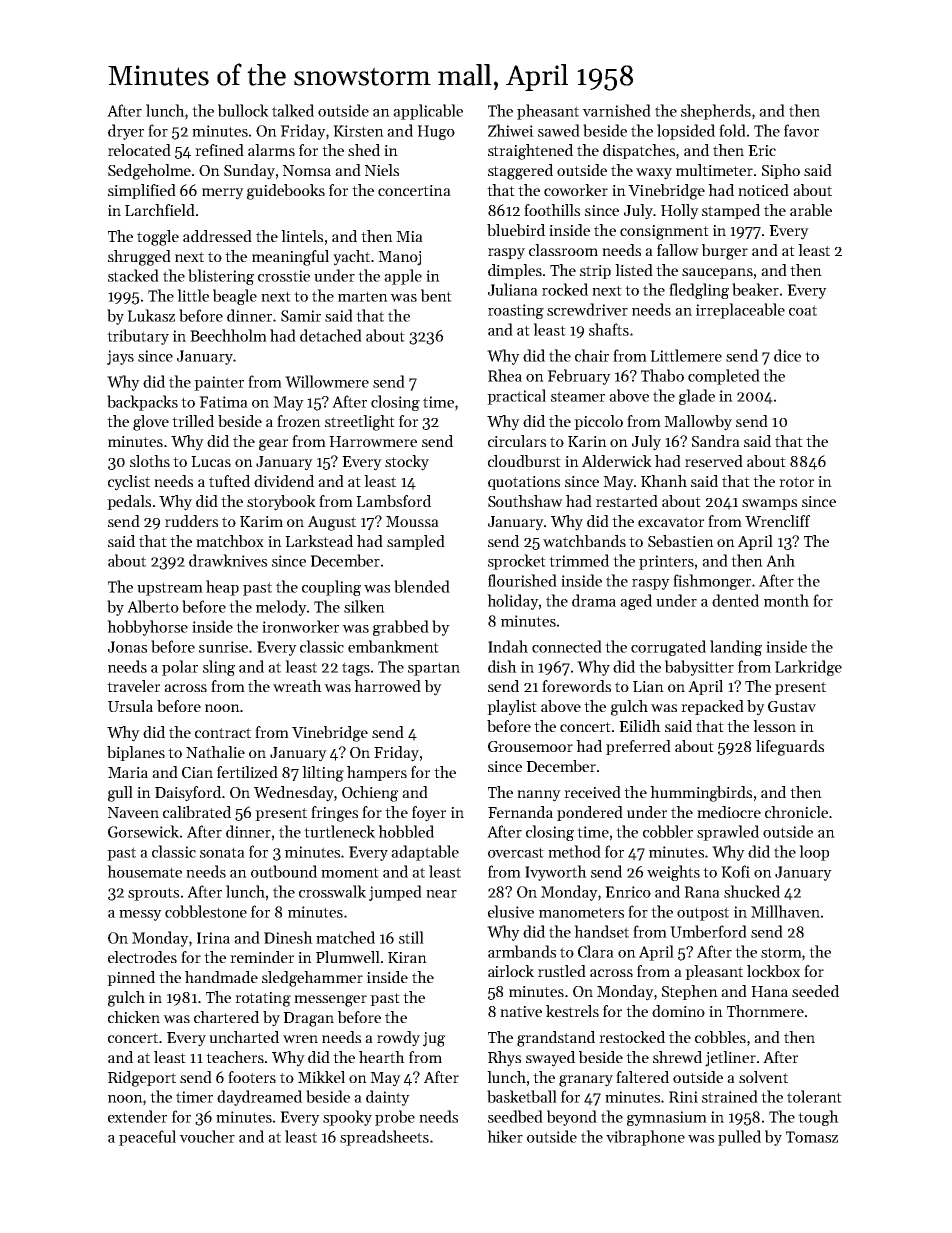  I want to click on shrugged, so click(139, 258).
